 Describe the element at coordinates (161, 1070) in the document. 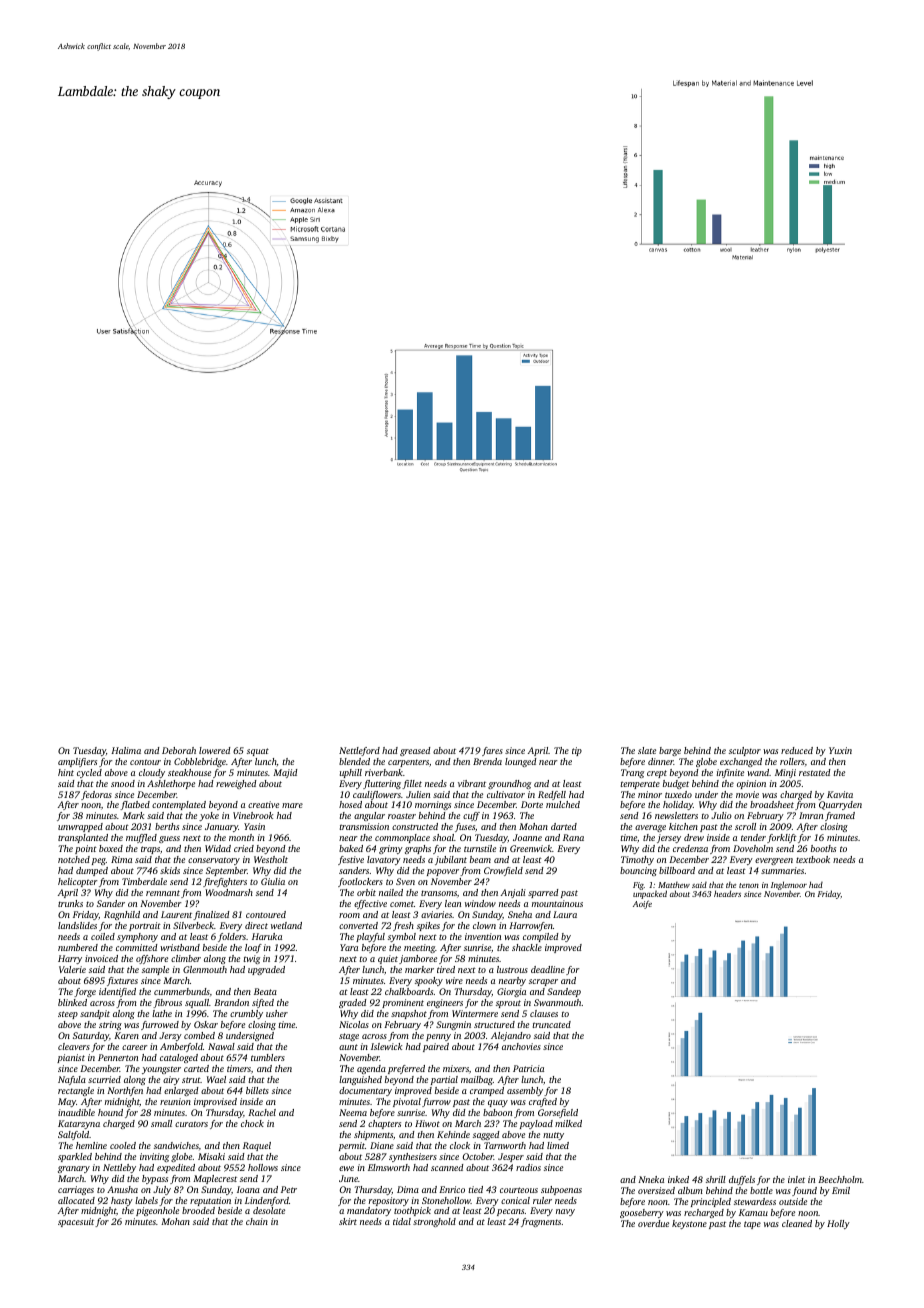

I see `youngster` at that location.
